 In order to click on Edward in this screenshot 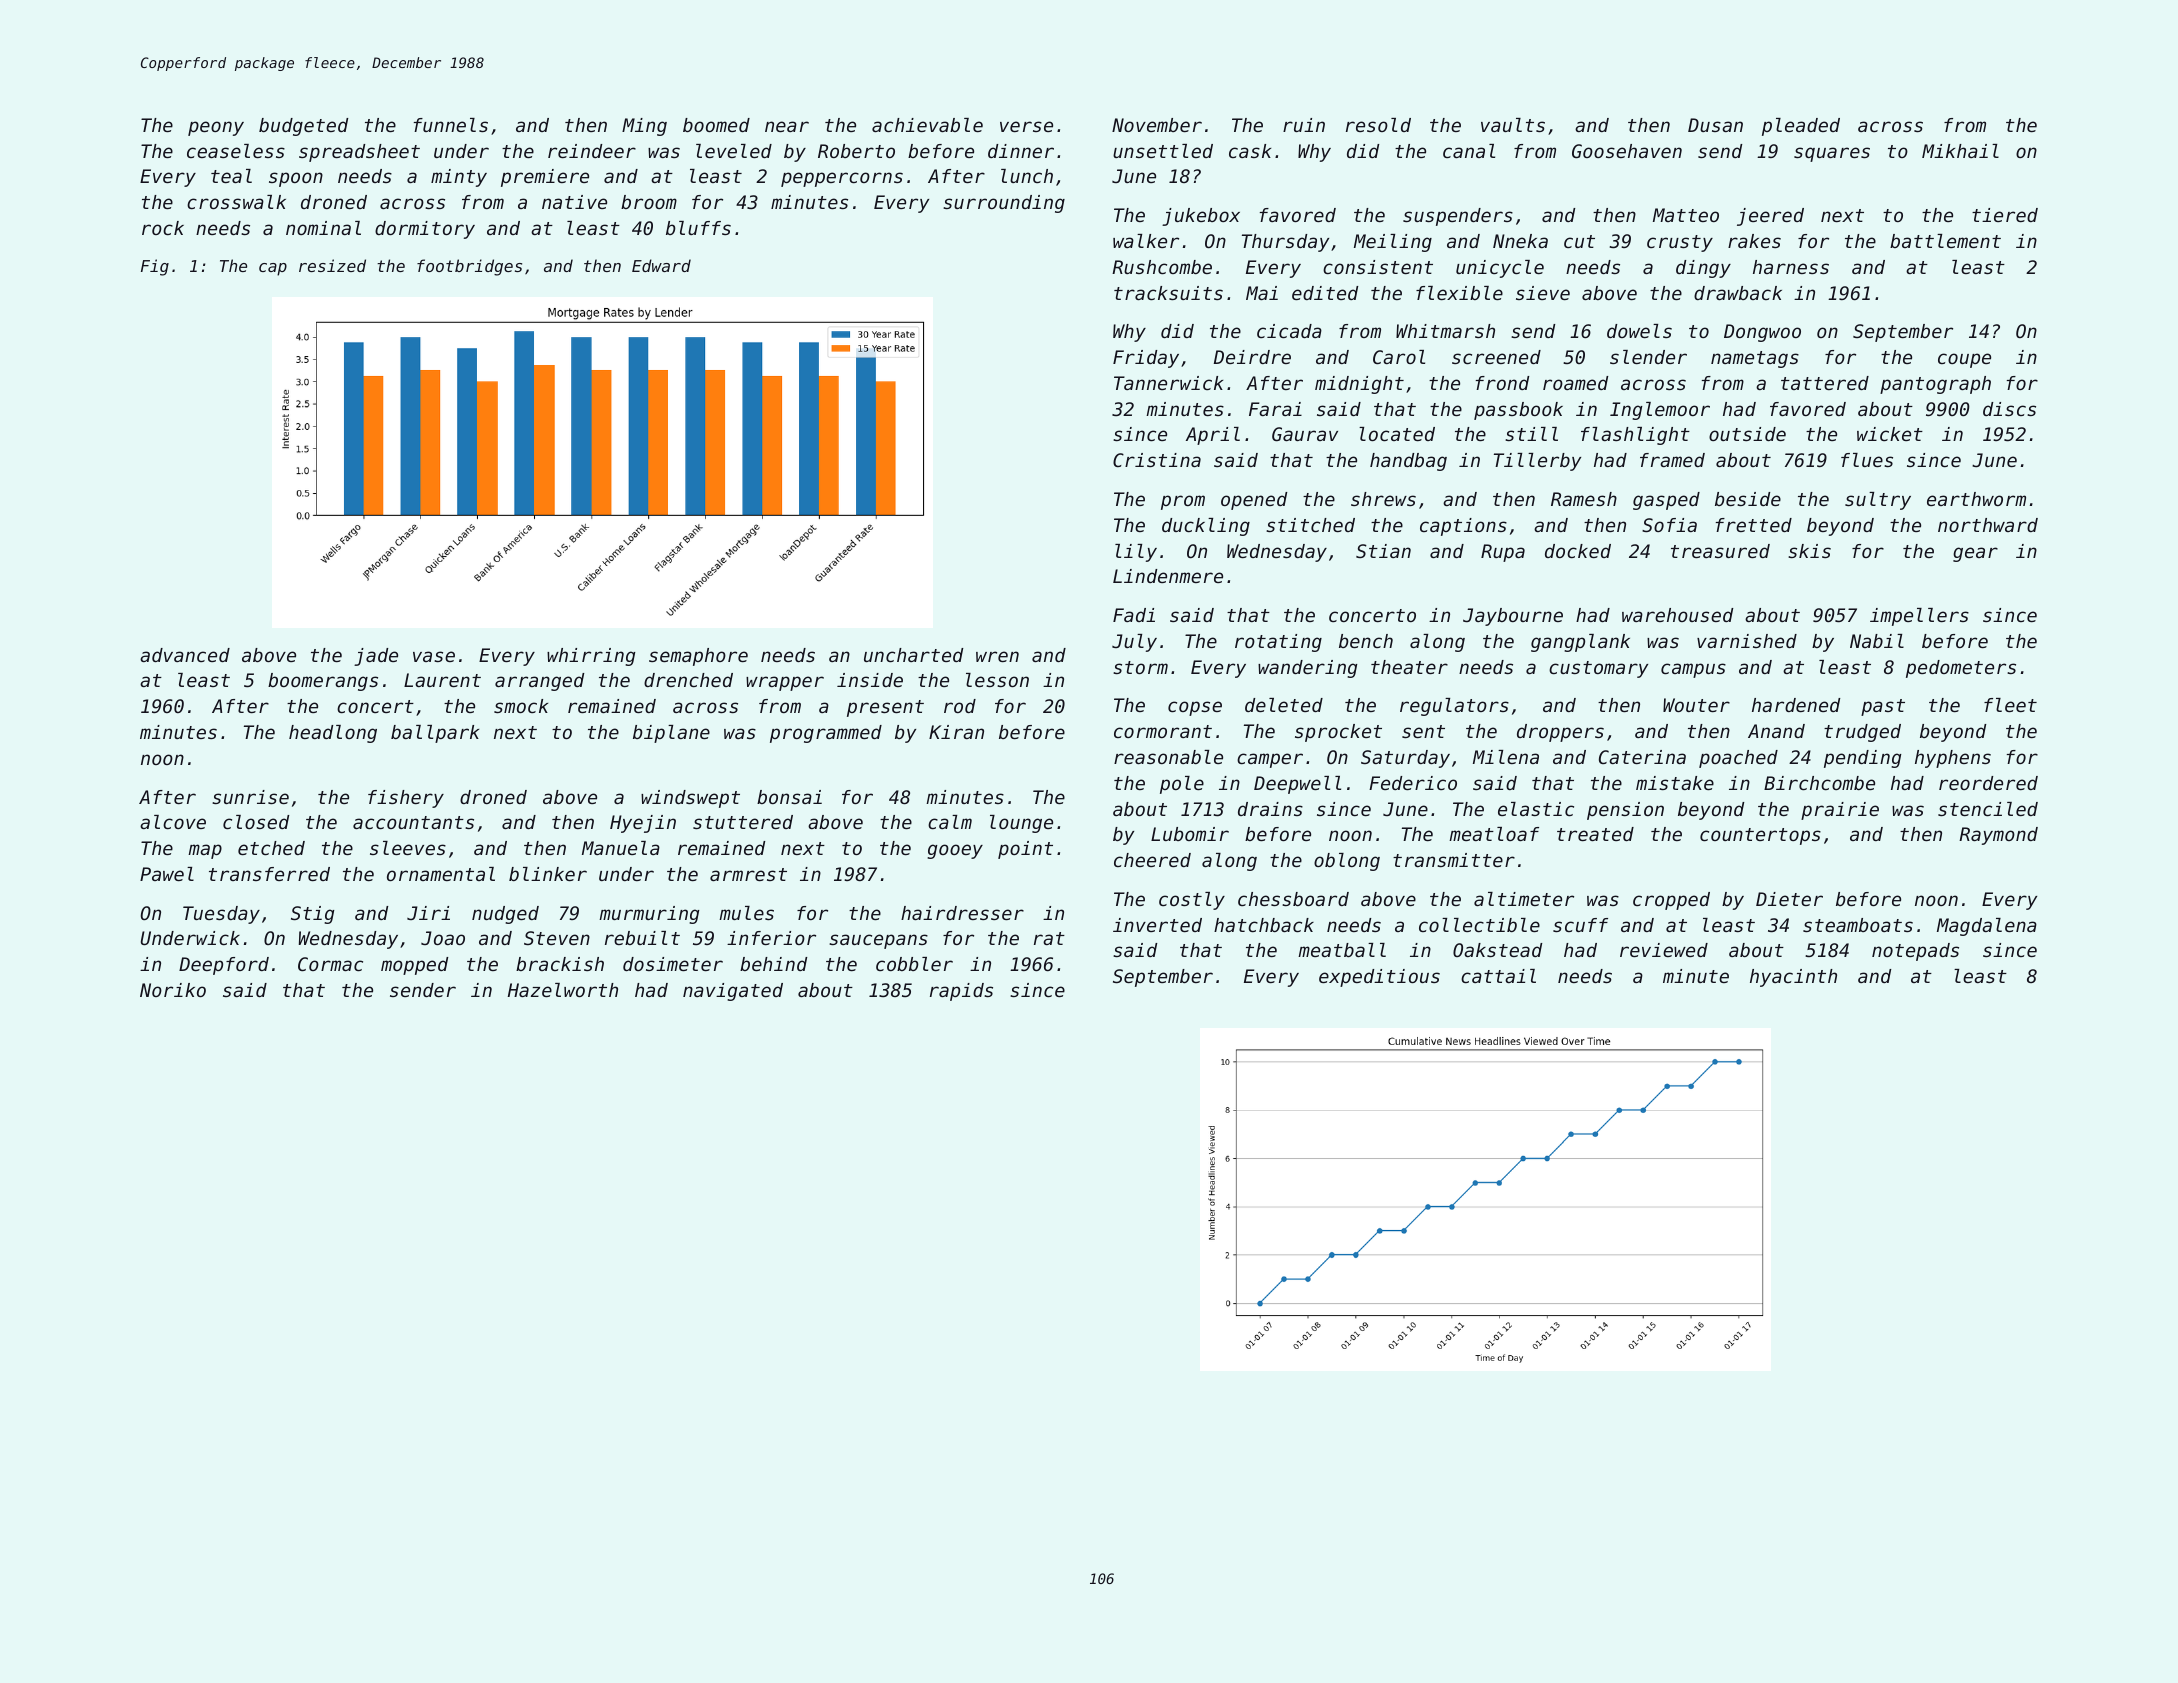, I will do `click(661, 265)`.
